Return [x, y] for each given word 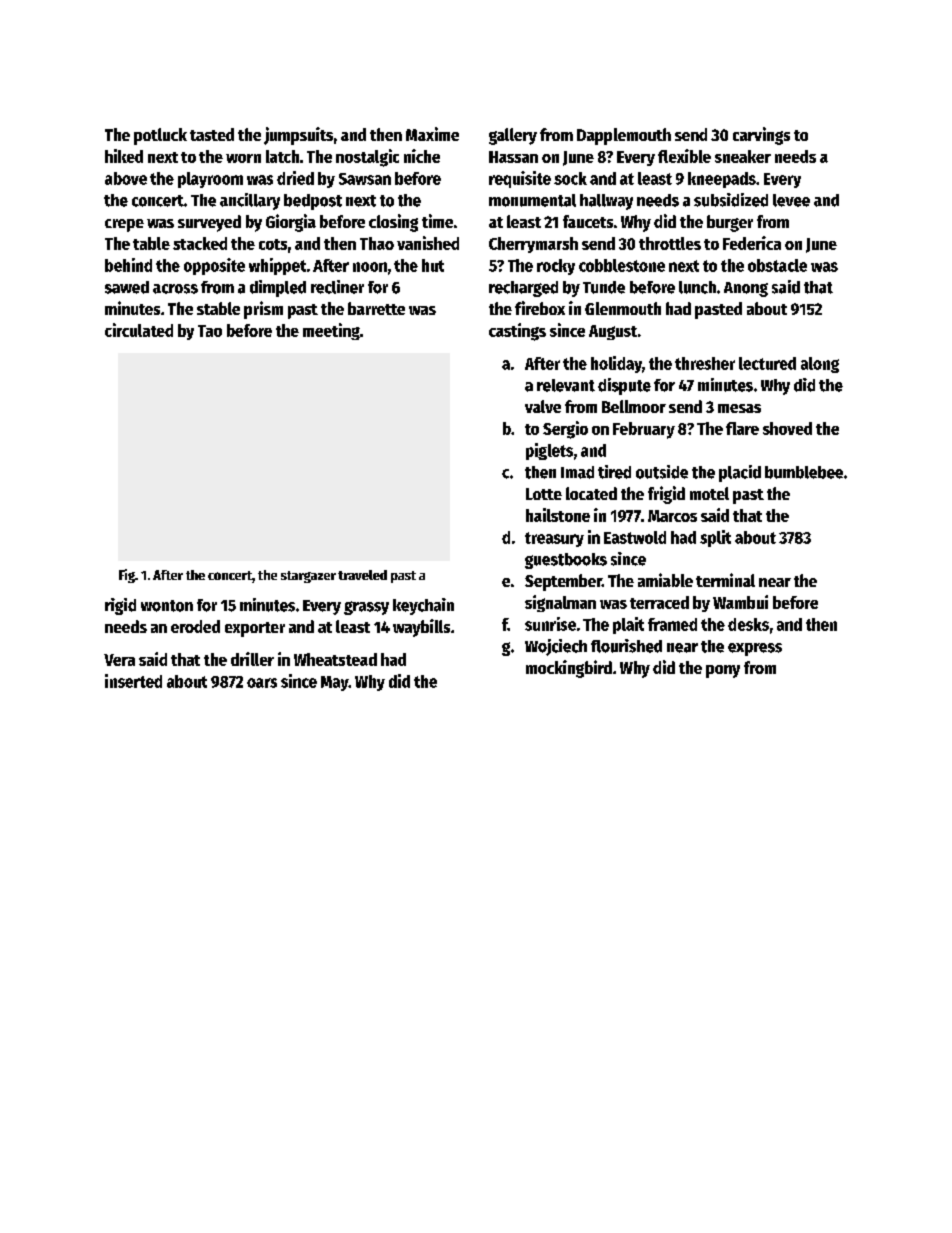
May [334, 683]
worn [243, 158]
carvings [761, 136]
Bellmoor [634, 406]
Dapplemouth [624, 136]
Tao [210, 331]
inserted [133, 681]
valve [543, 406]
